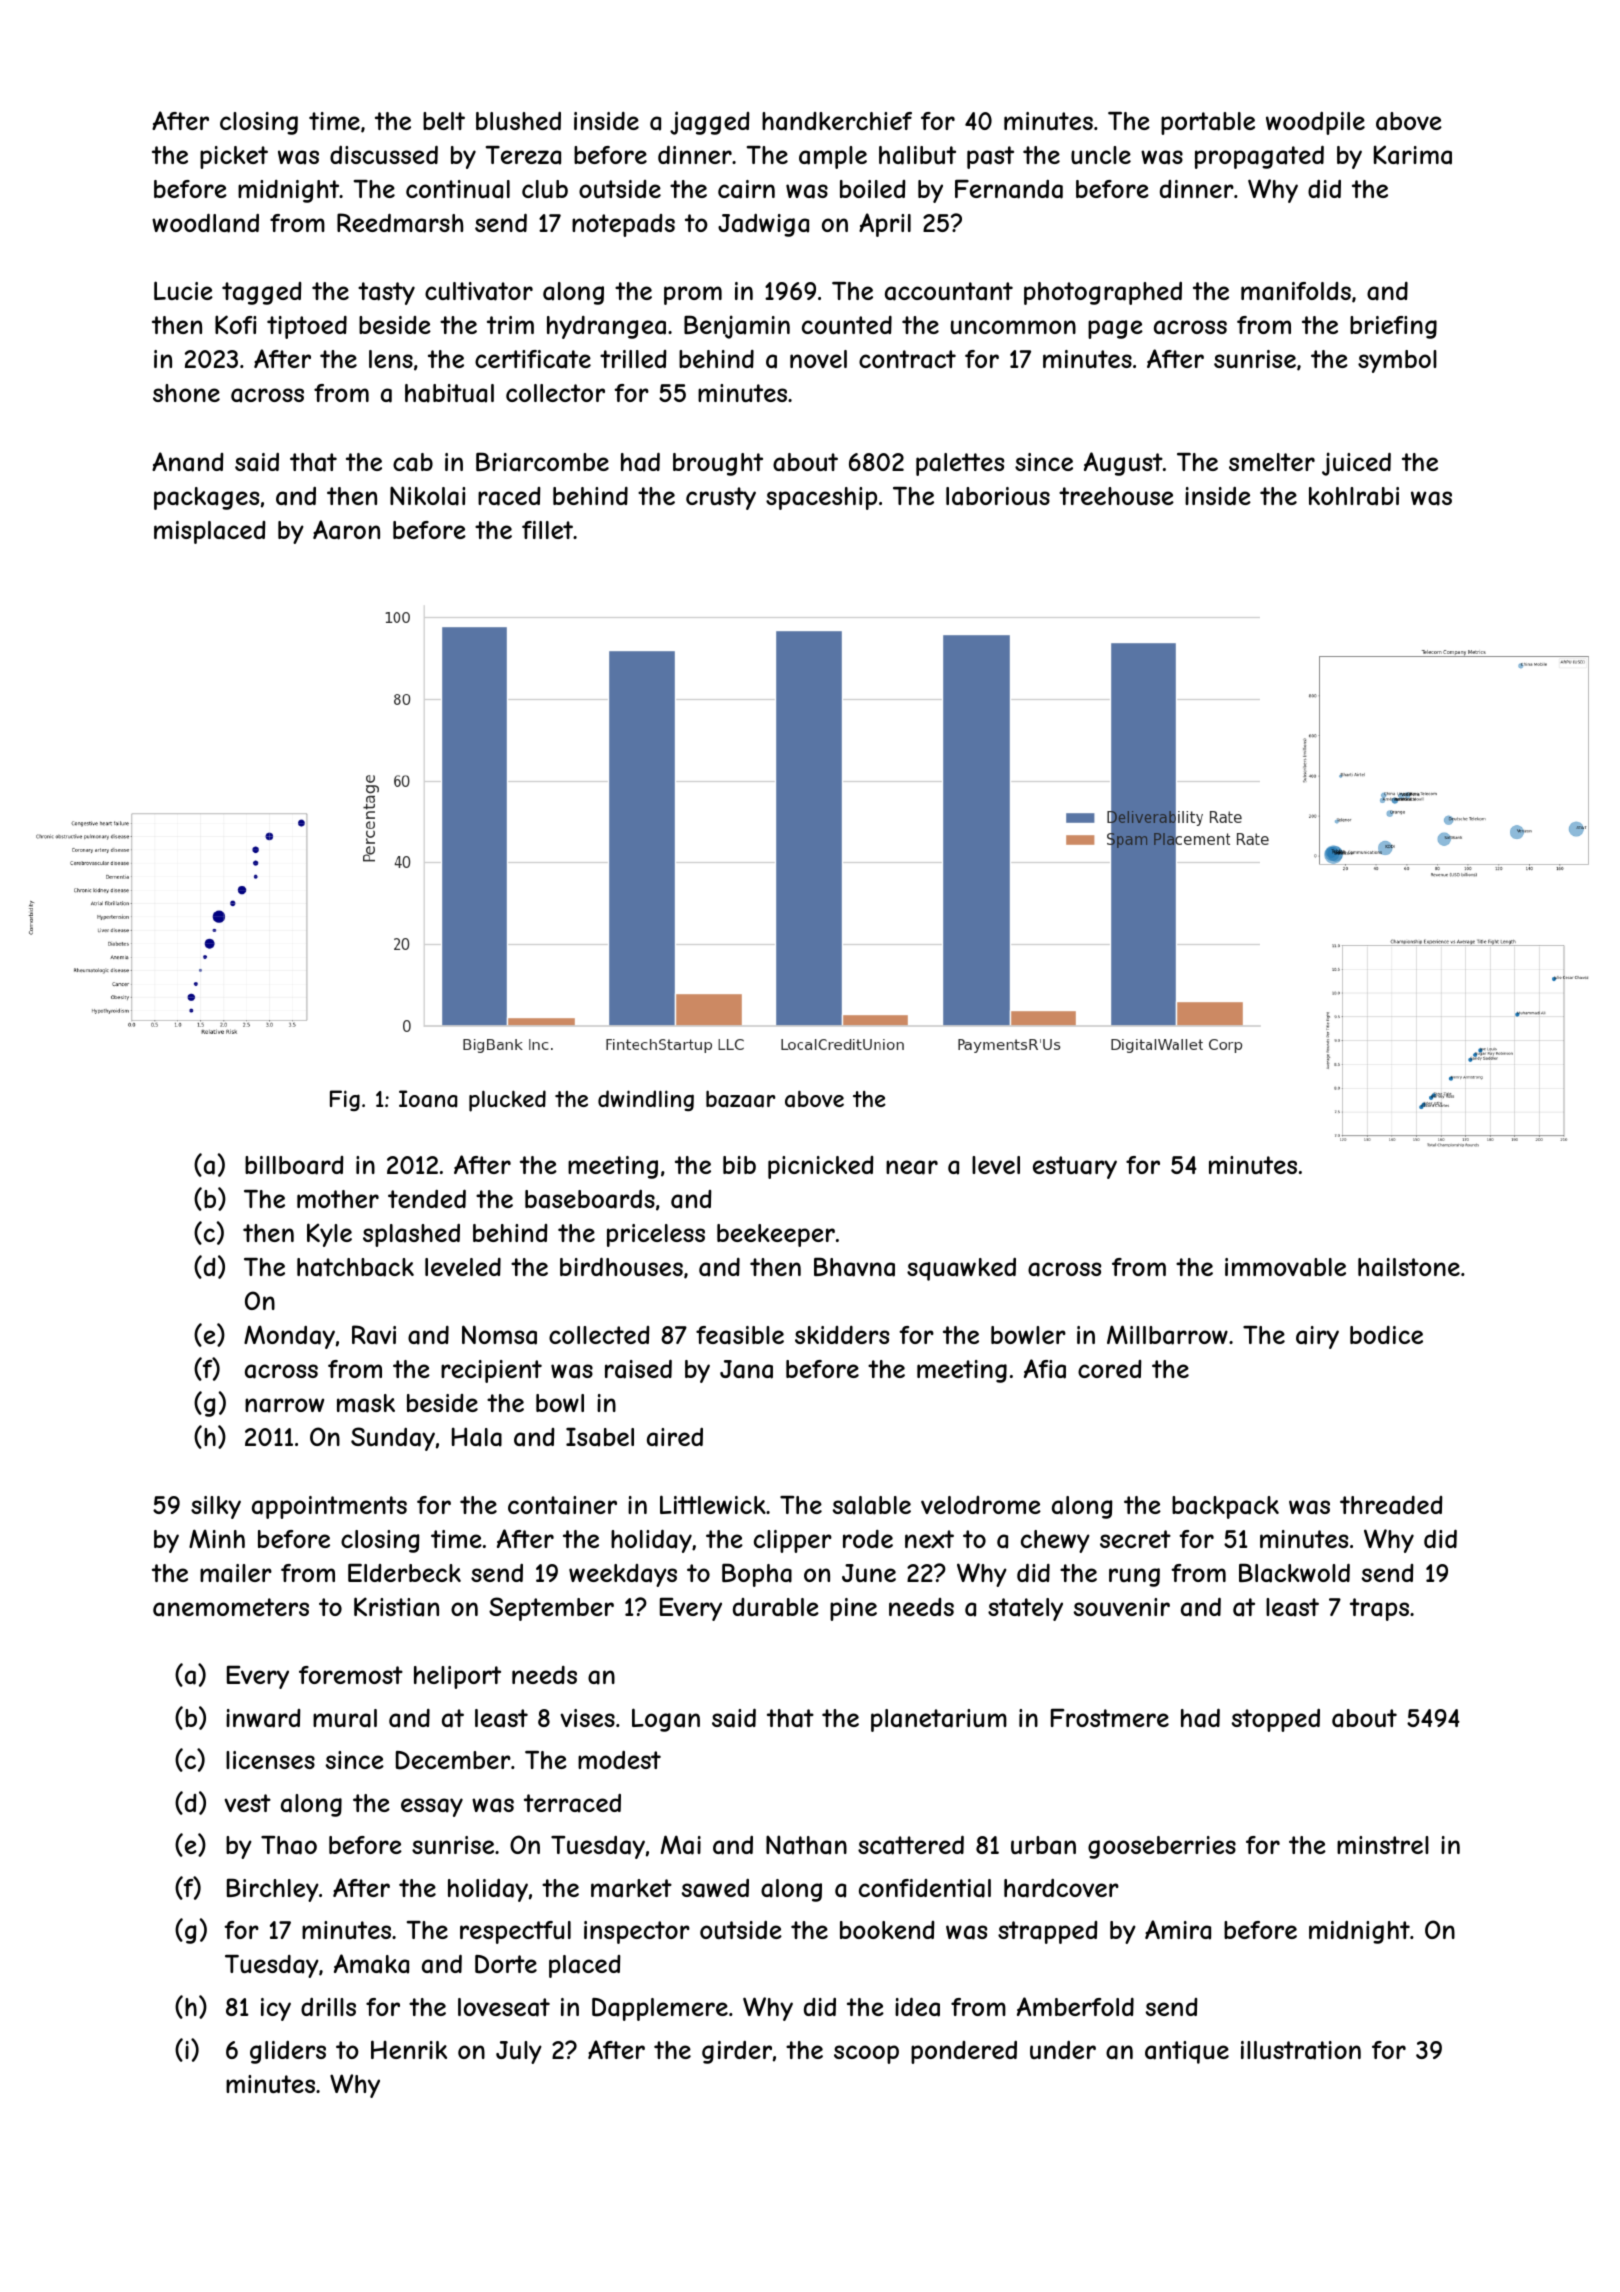 Image resolution: width=1620 pixels, height=2292 pixels. I want to click on Jana, so click(746, 1369).
